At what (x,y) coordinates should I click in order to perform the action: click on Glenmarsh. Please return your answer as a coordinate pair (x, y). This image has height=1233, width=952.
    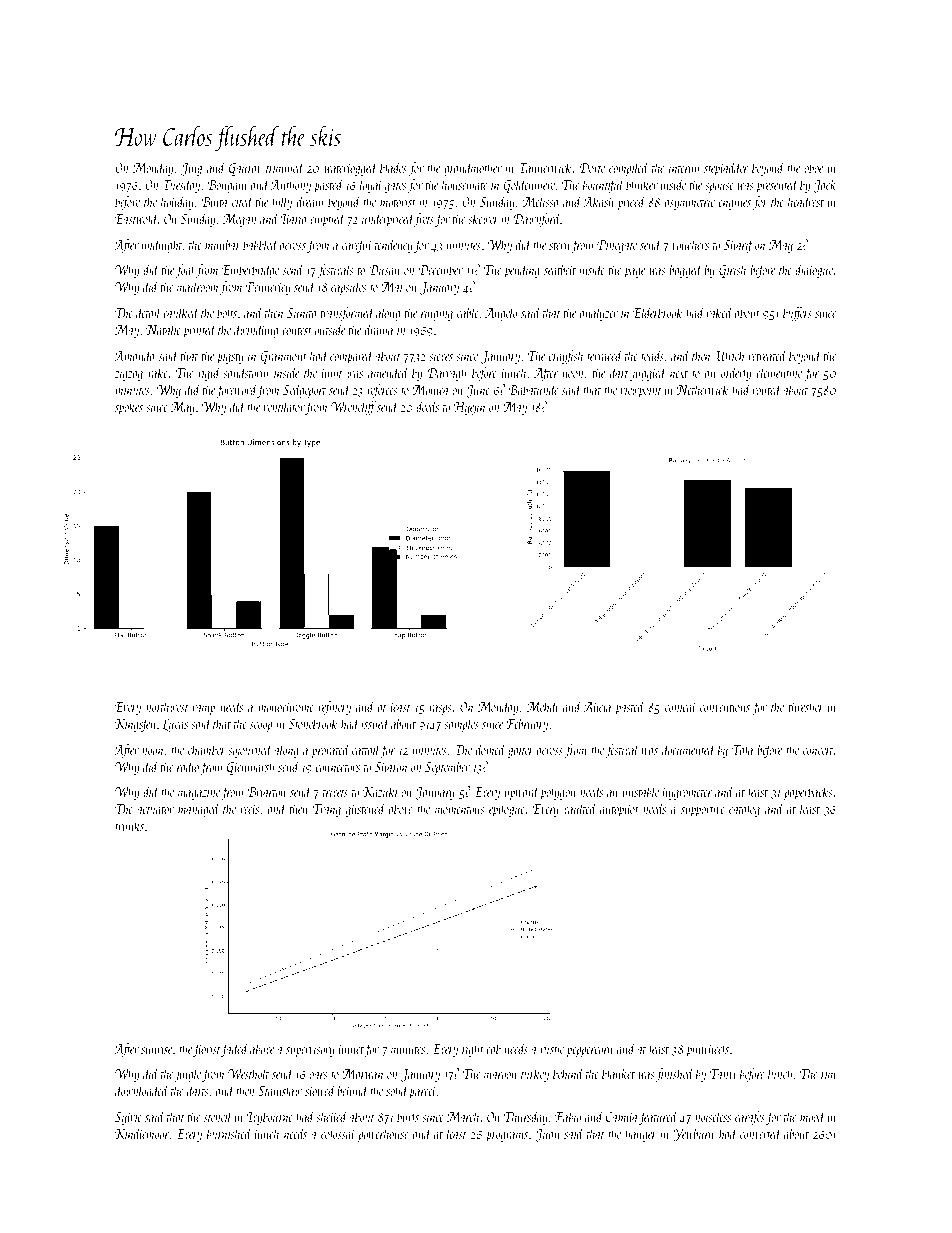
    Looking at the image, I should click on (250, 768).
